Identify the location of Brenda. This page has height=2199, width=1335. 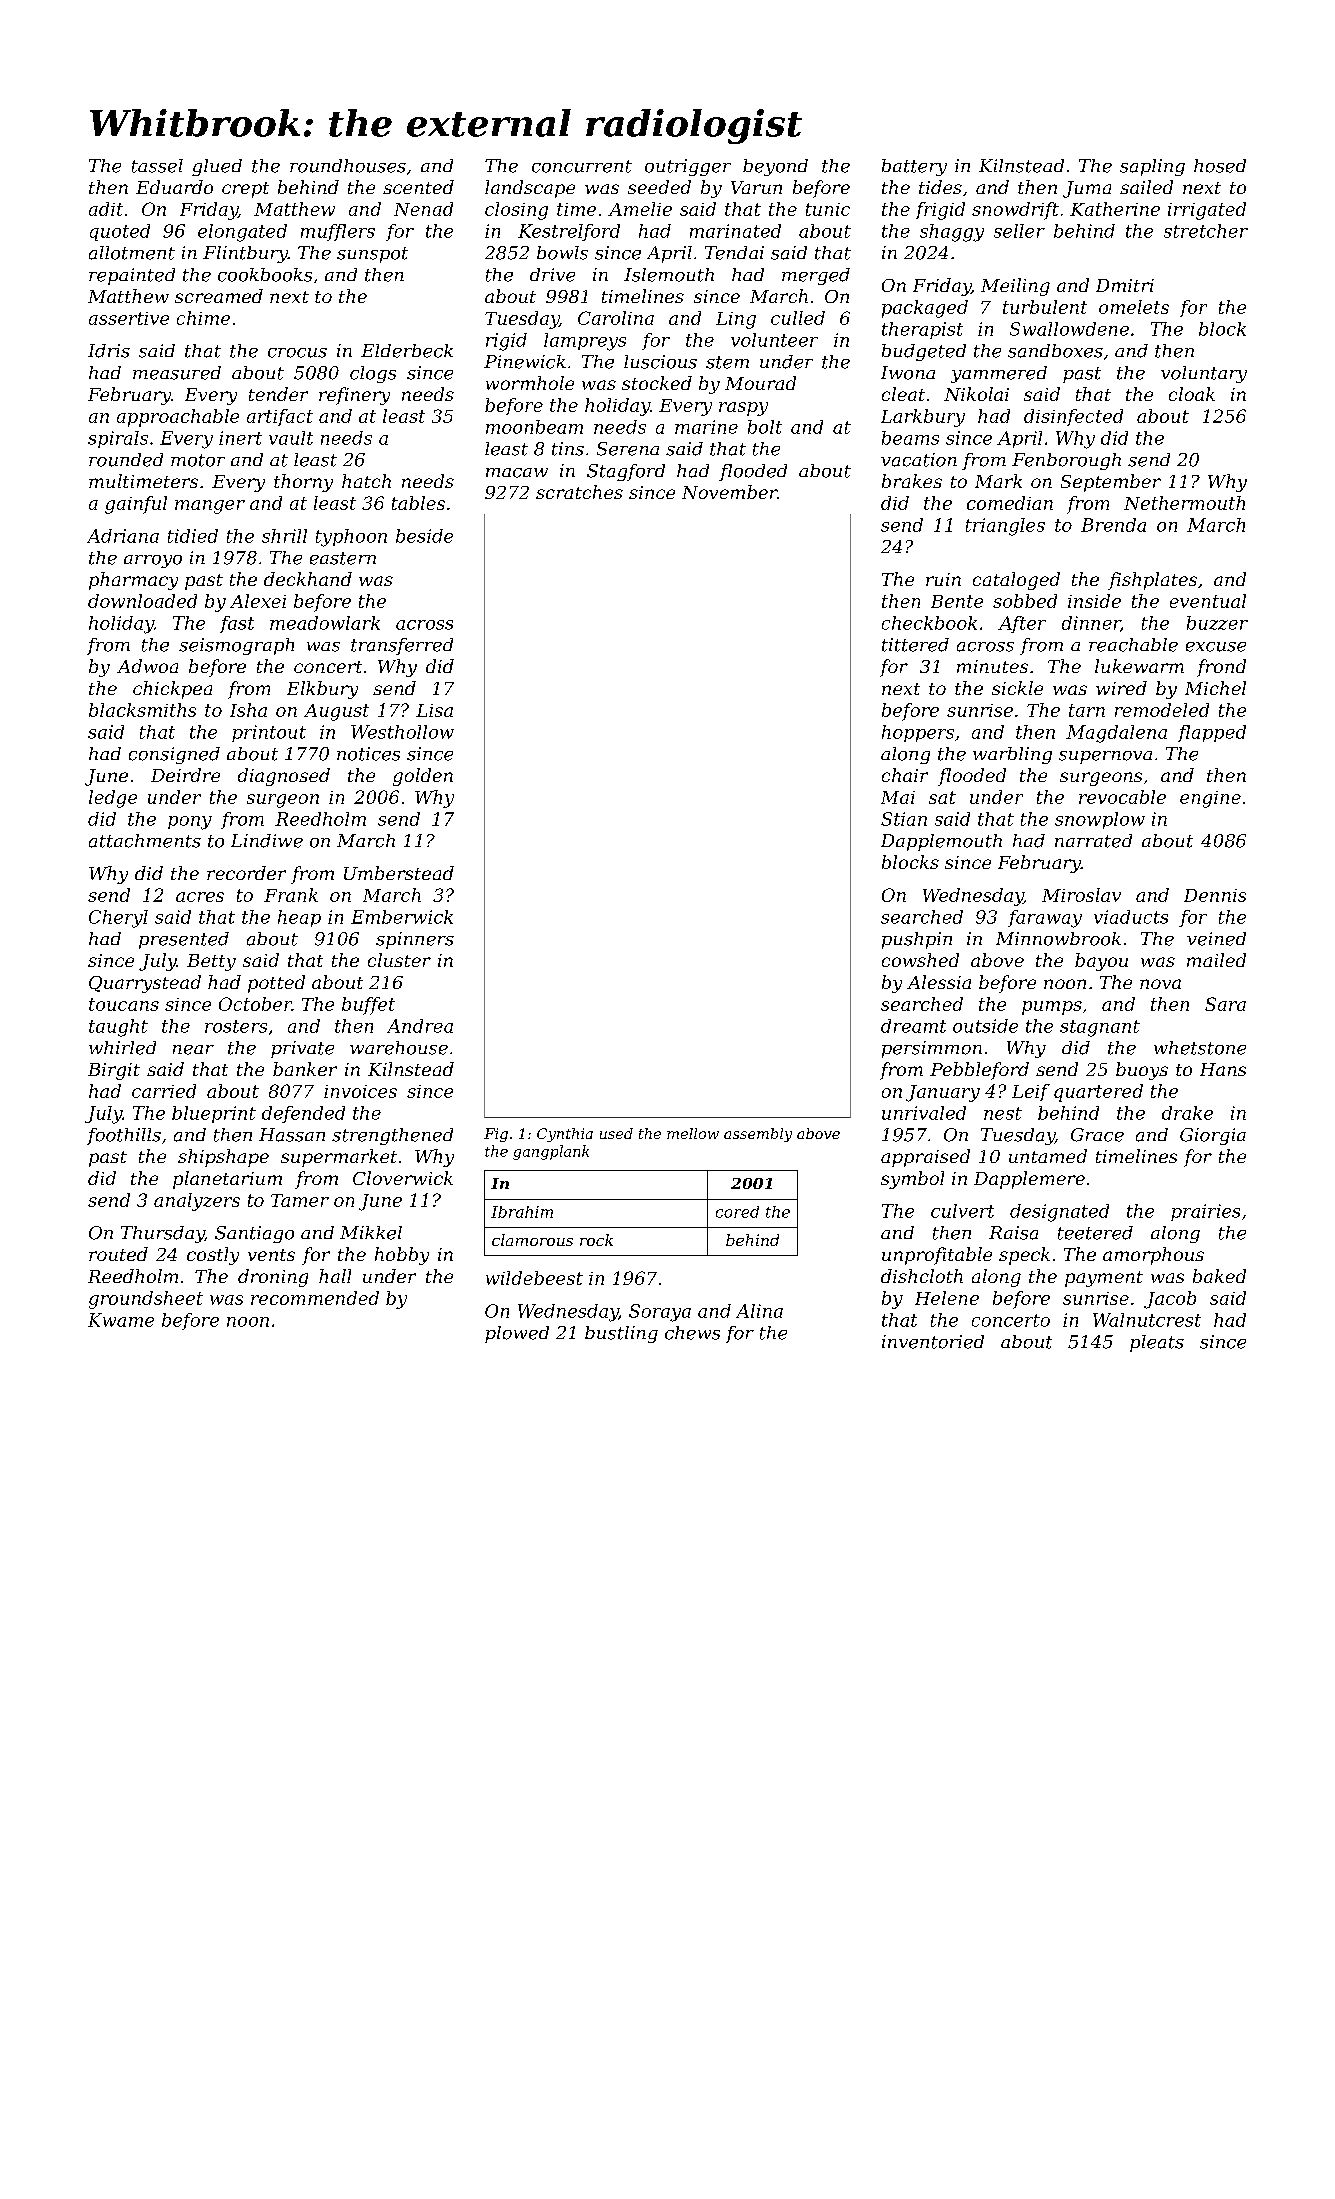
(1113, 525).
